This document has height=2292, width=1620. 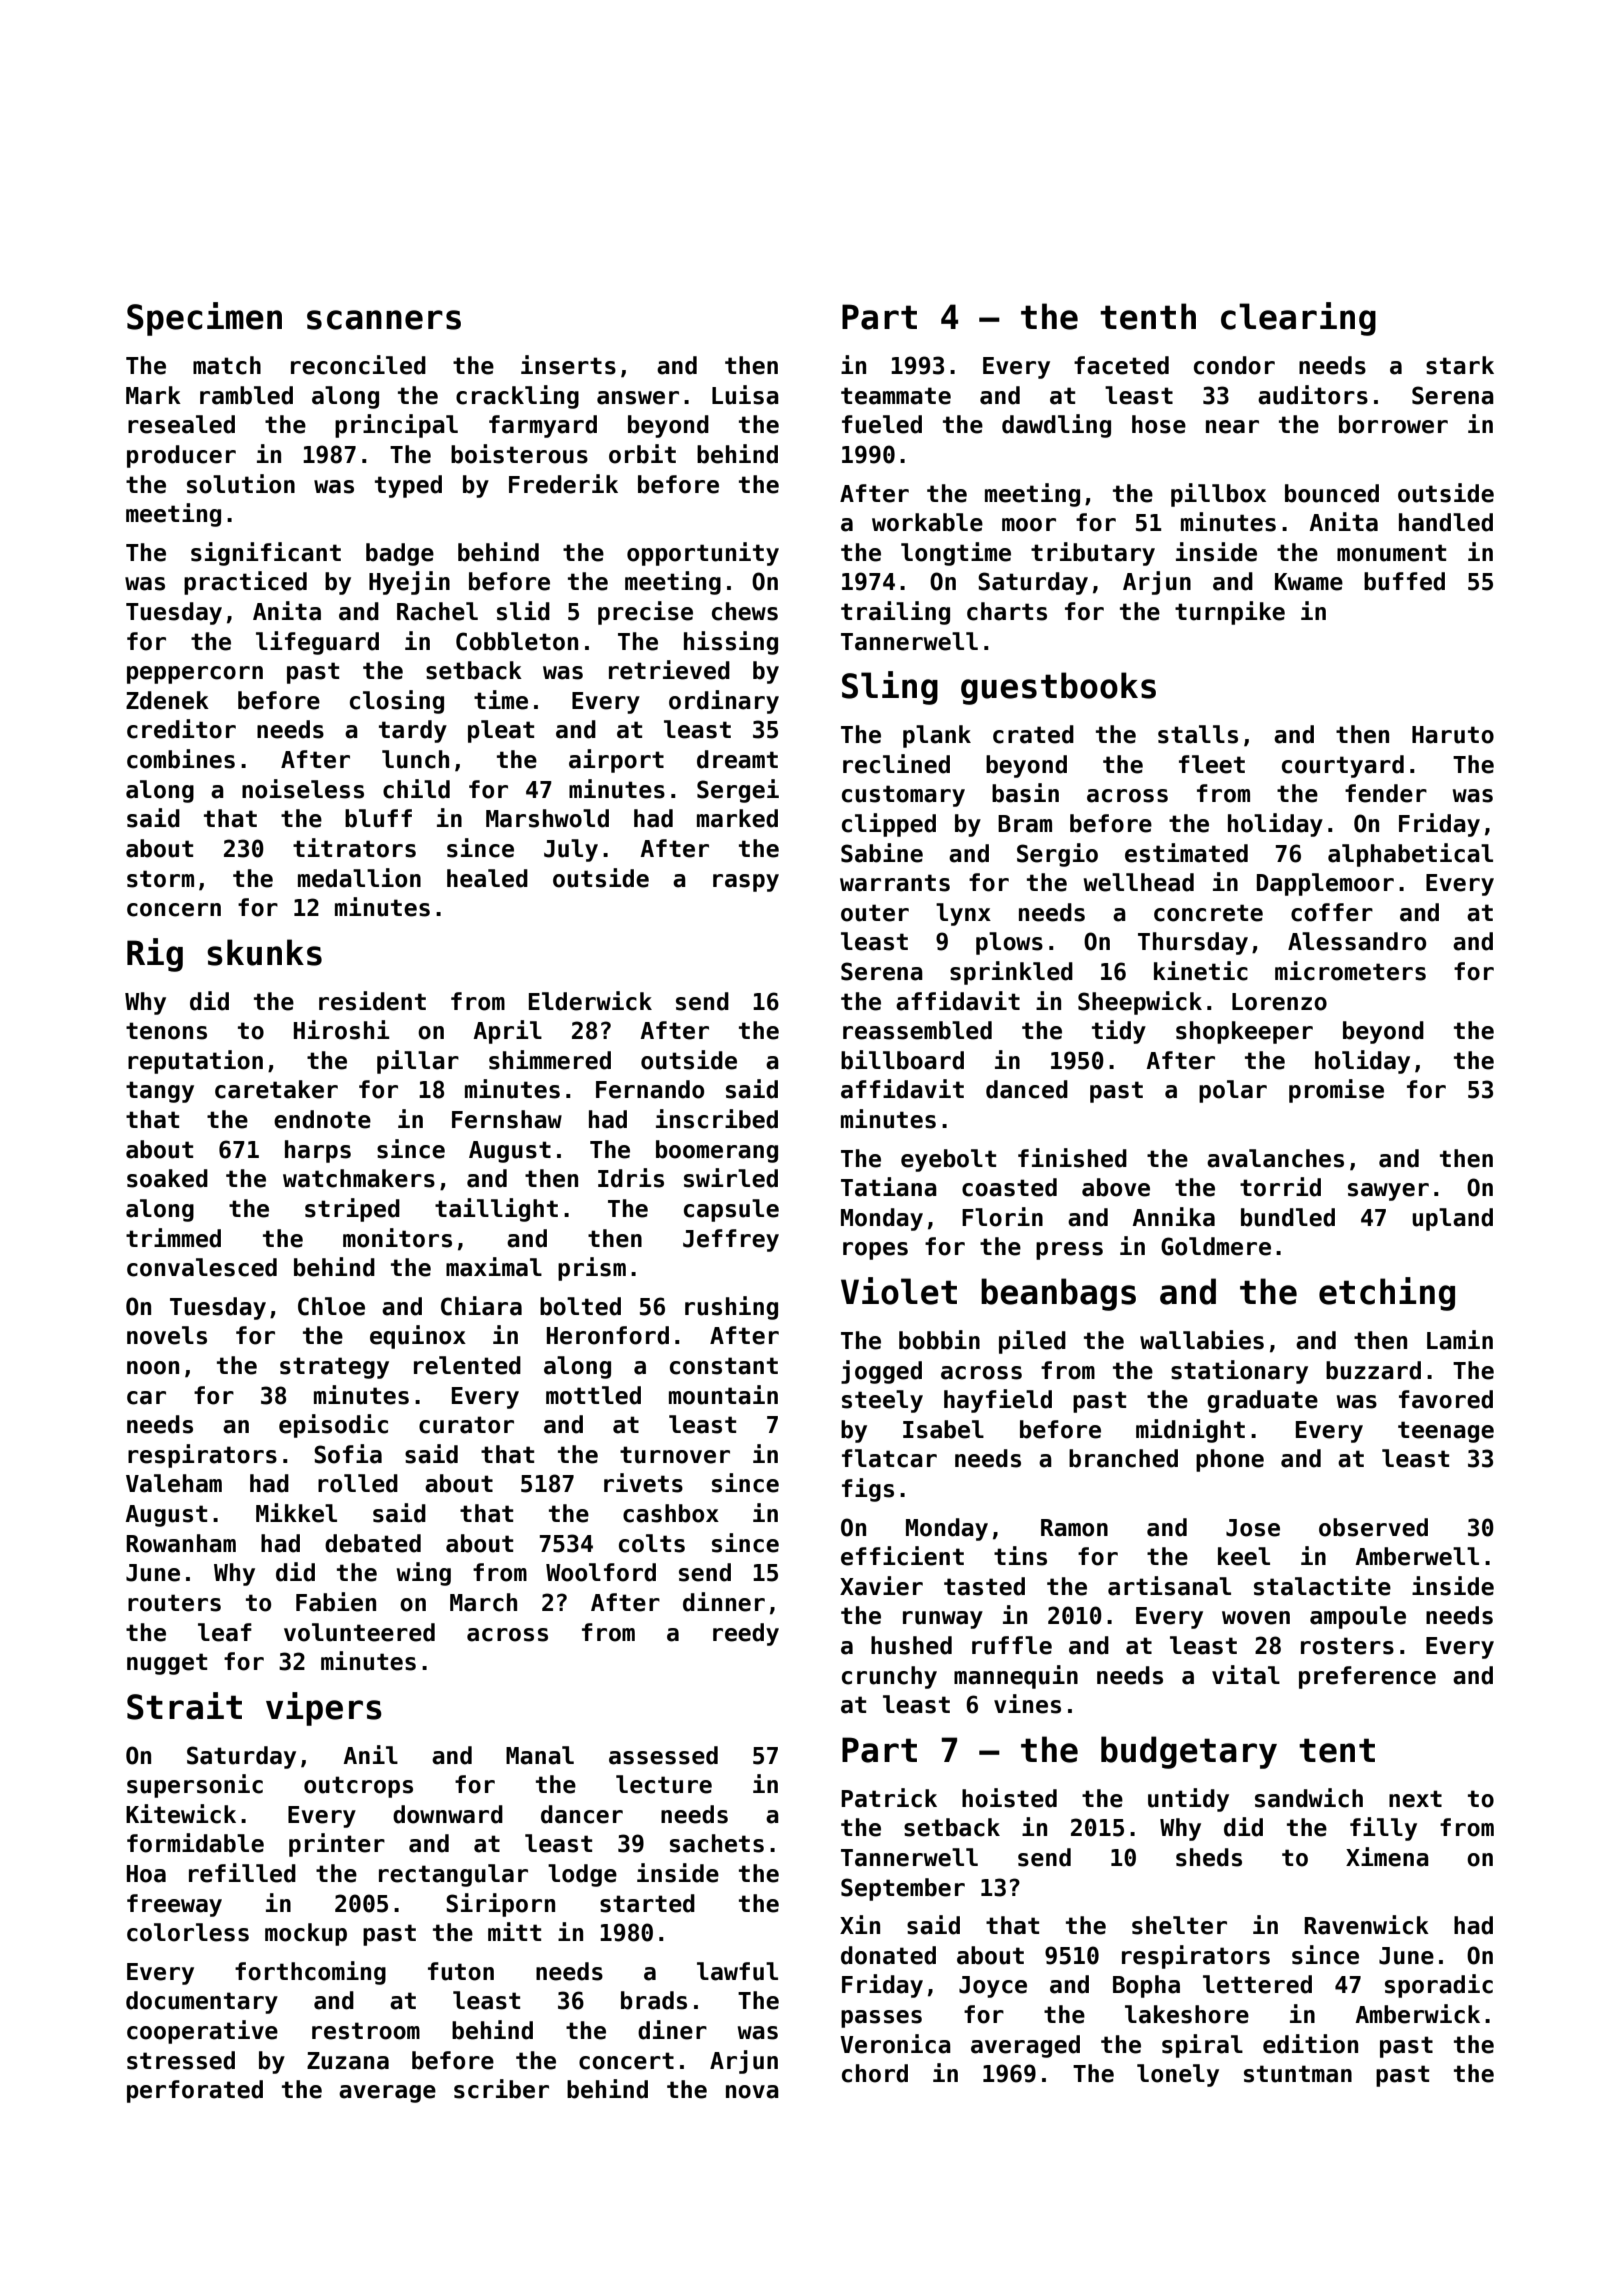 What do you see at coordinates (181, 1543) in the document?
I see `Rowanham` at bounding box center [181, 1543].
